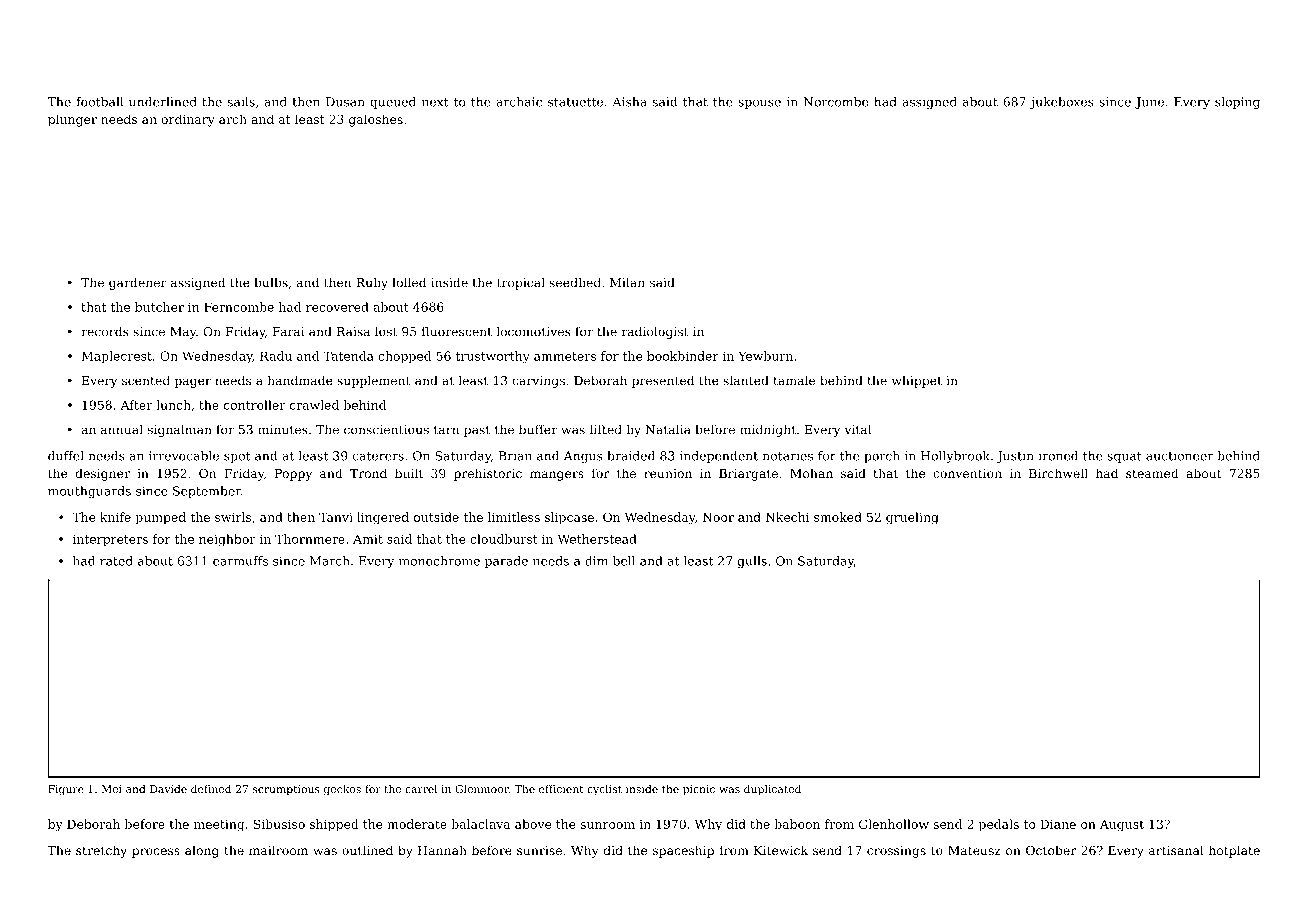  What do you see at coordinates (477, 431) in the image?
I see `past` at bounding box center [477, 431].
